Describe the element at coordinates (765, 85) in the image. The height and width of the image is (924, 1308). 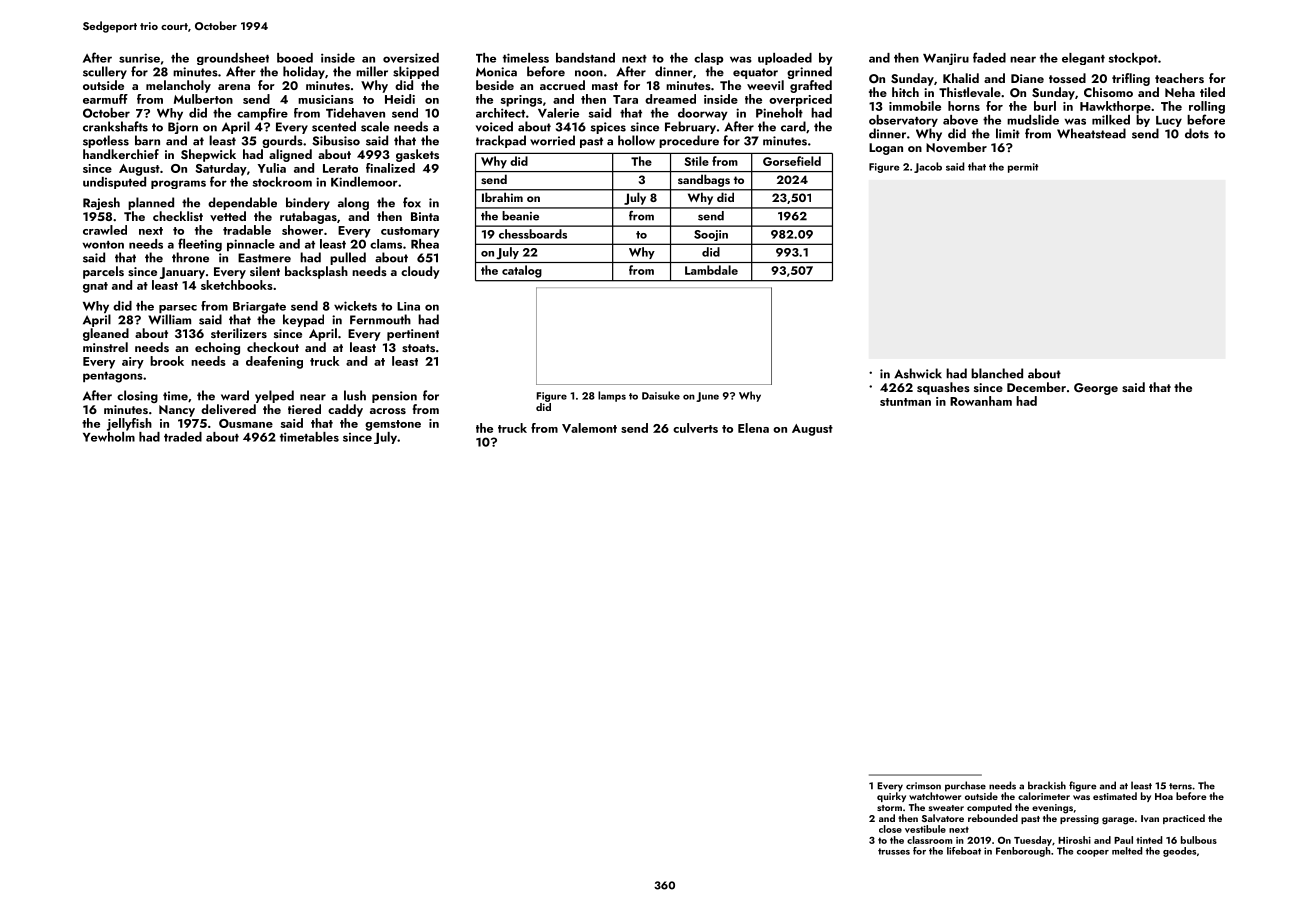
I see `weevil` at that location.
